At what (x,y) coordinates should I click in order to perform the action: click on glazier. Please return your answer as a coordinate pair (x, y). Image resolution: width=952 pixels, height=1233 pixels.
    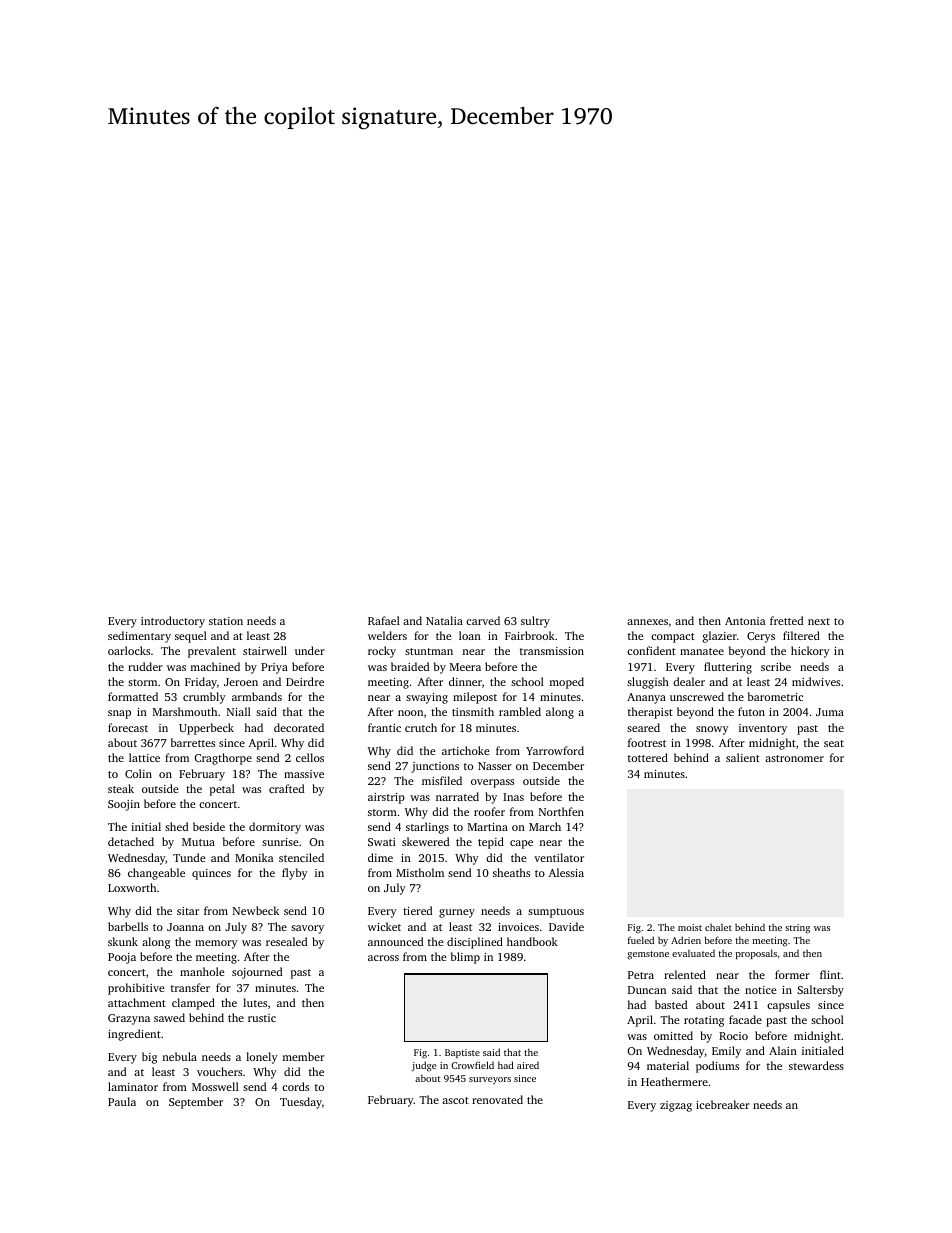
    Looking at the image, I should click on (720, 637).
